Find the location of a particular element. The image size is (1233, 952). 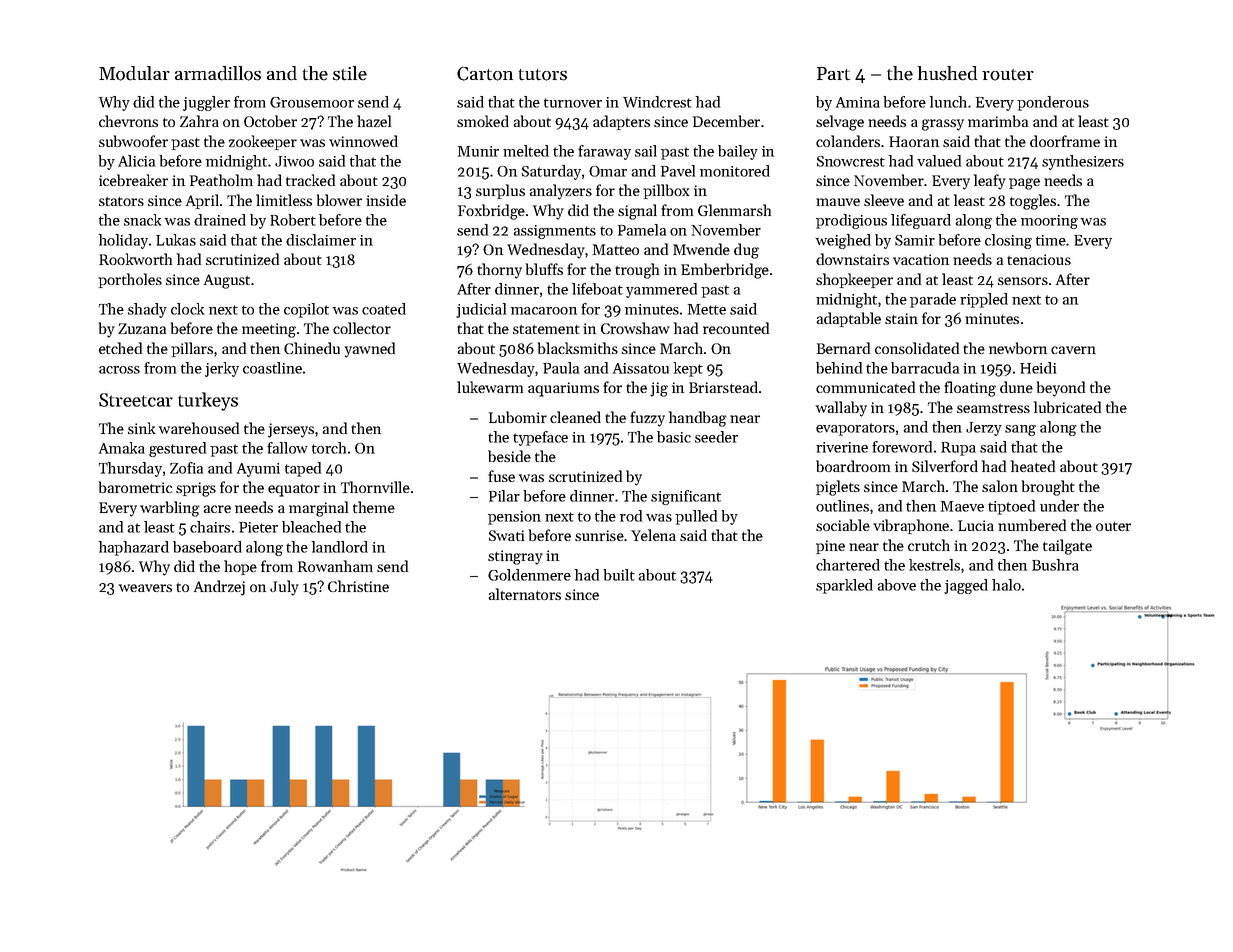

barometric is located at coordinates (135, 487).
